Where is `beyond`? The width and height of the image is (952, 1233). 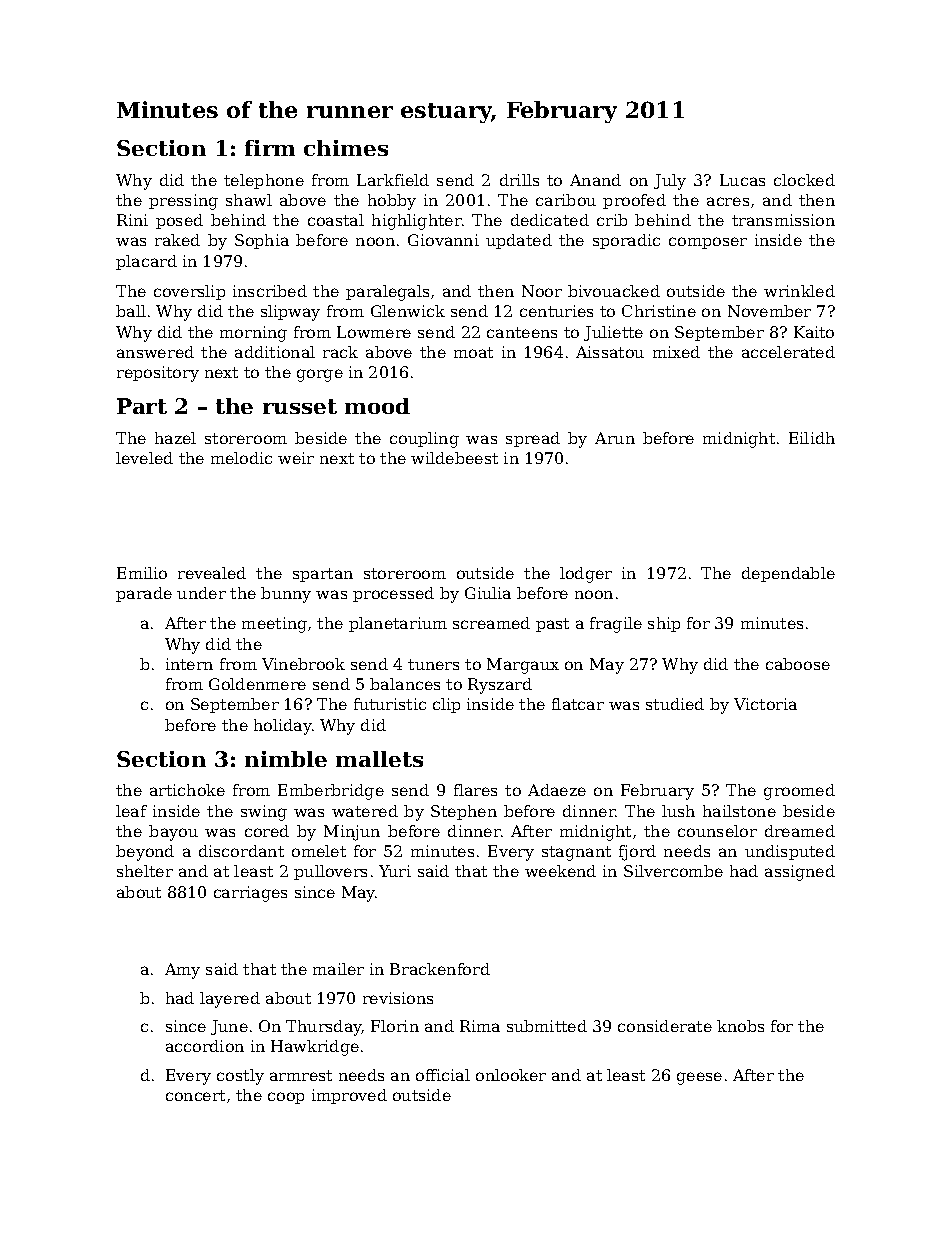 beyond is located at coordinates (145, 853).
